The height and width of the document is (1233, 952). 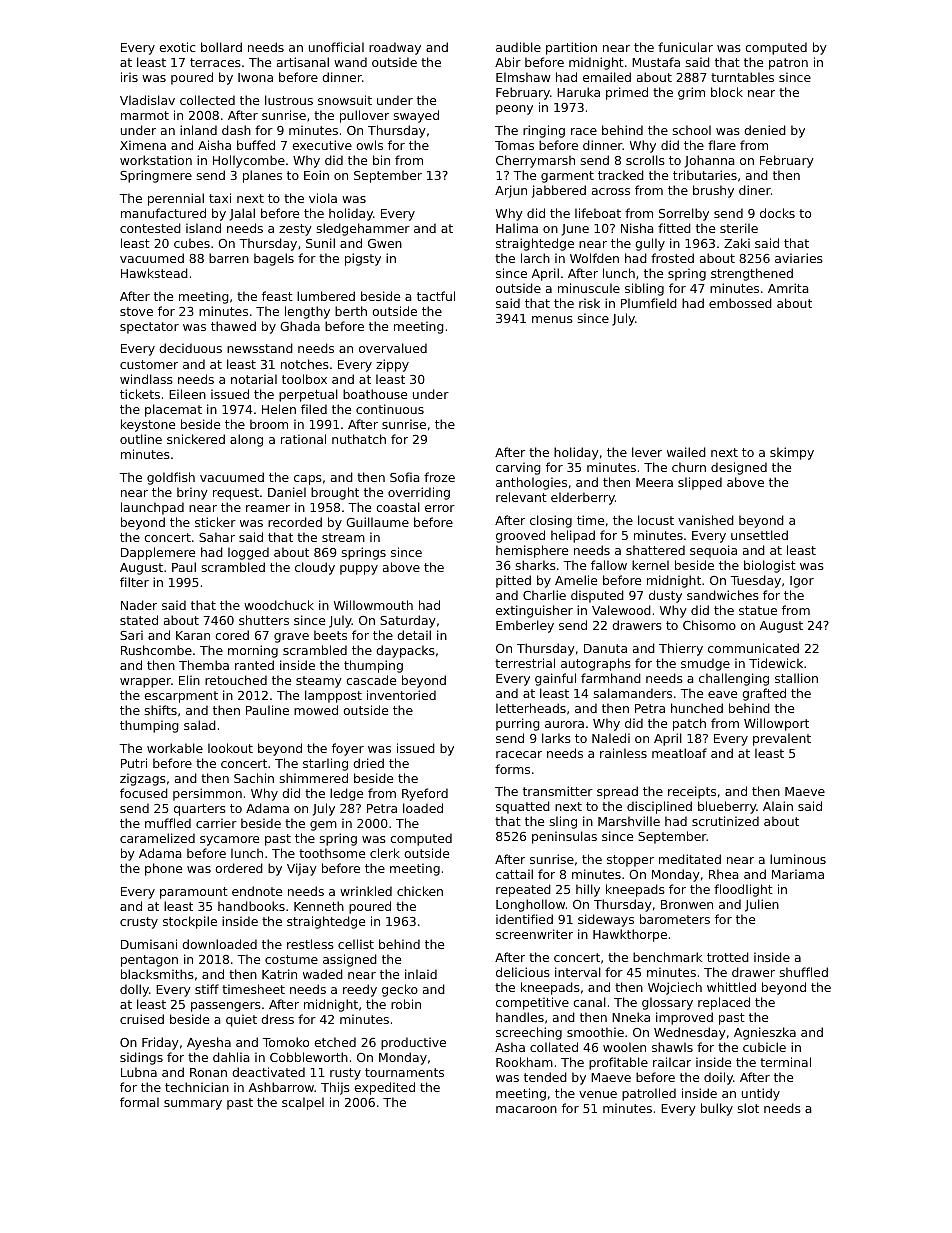 I want to click on slot, so click(x=748, y=1108).
